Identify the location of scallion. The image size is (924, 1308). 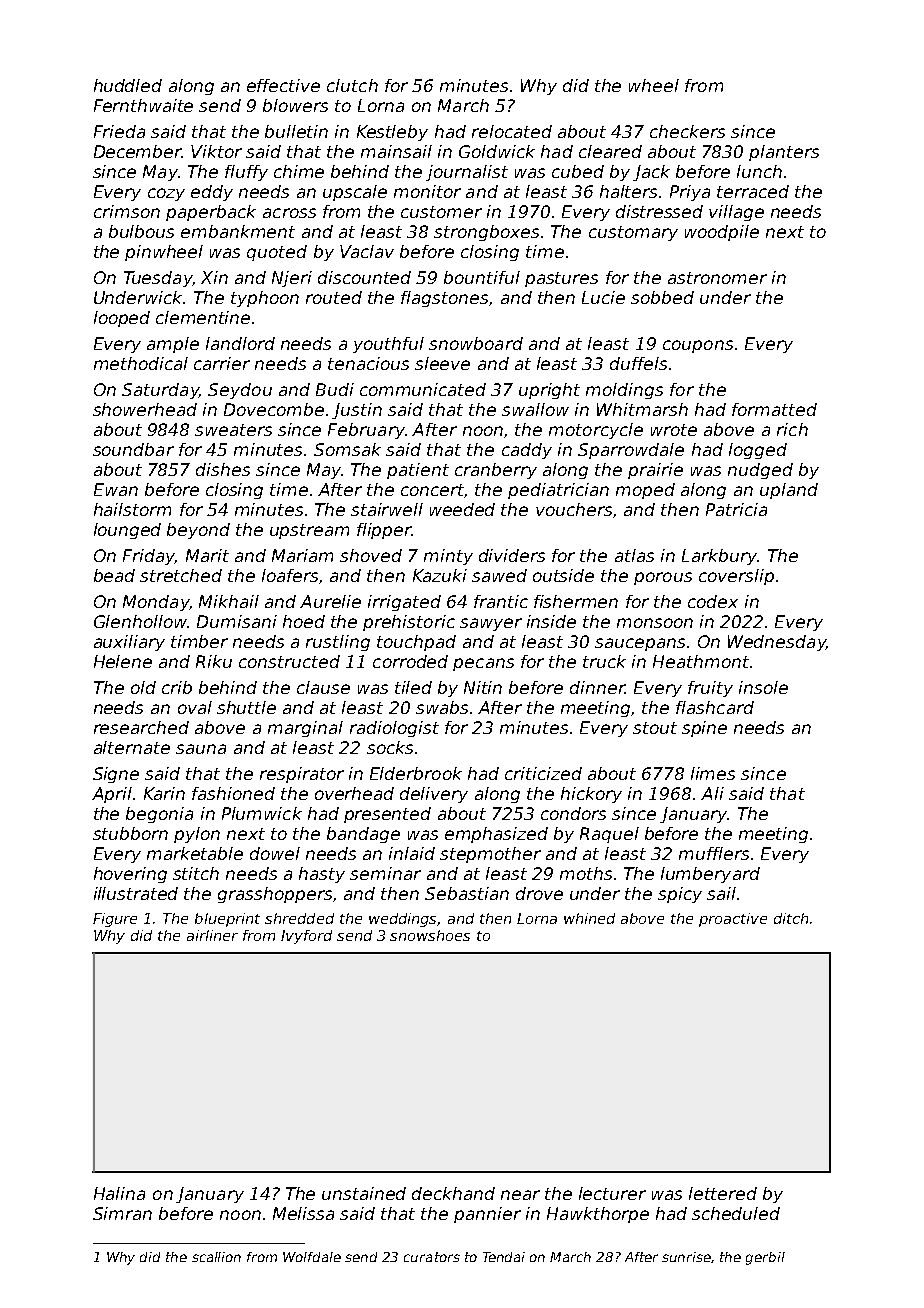
(216, 1257).
